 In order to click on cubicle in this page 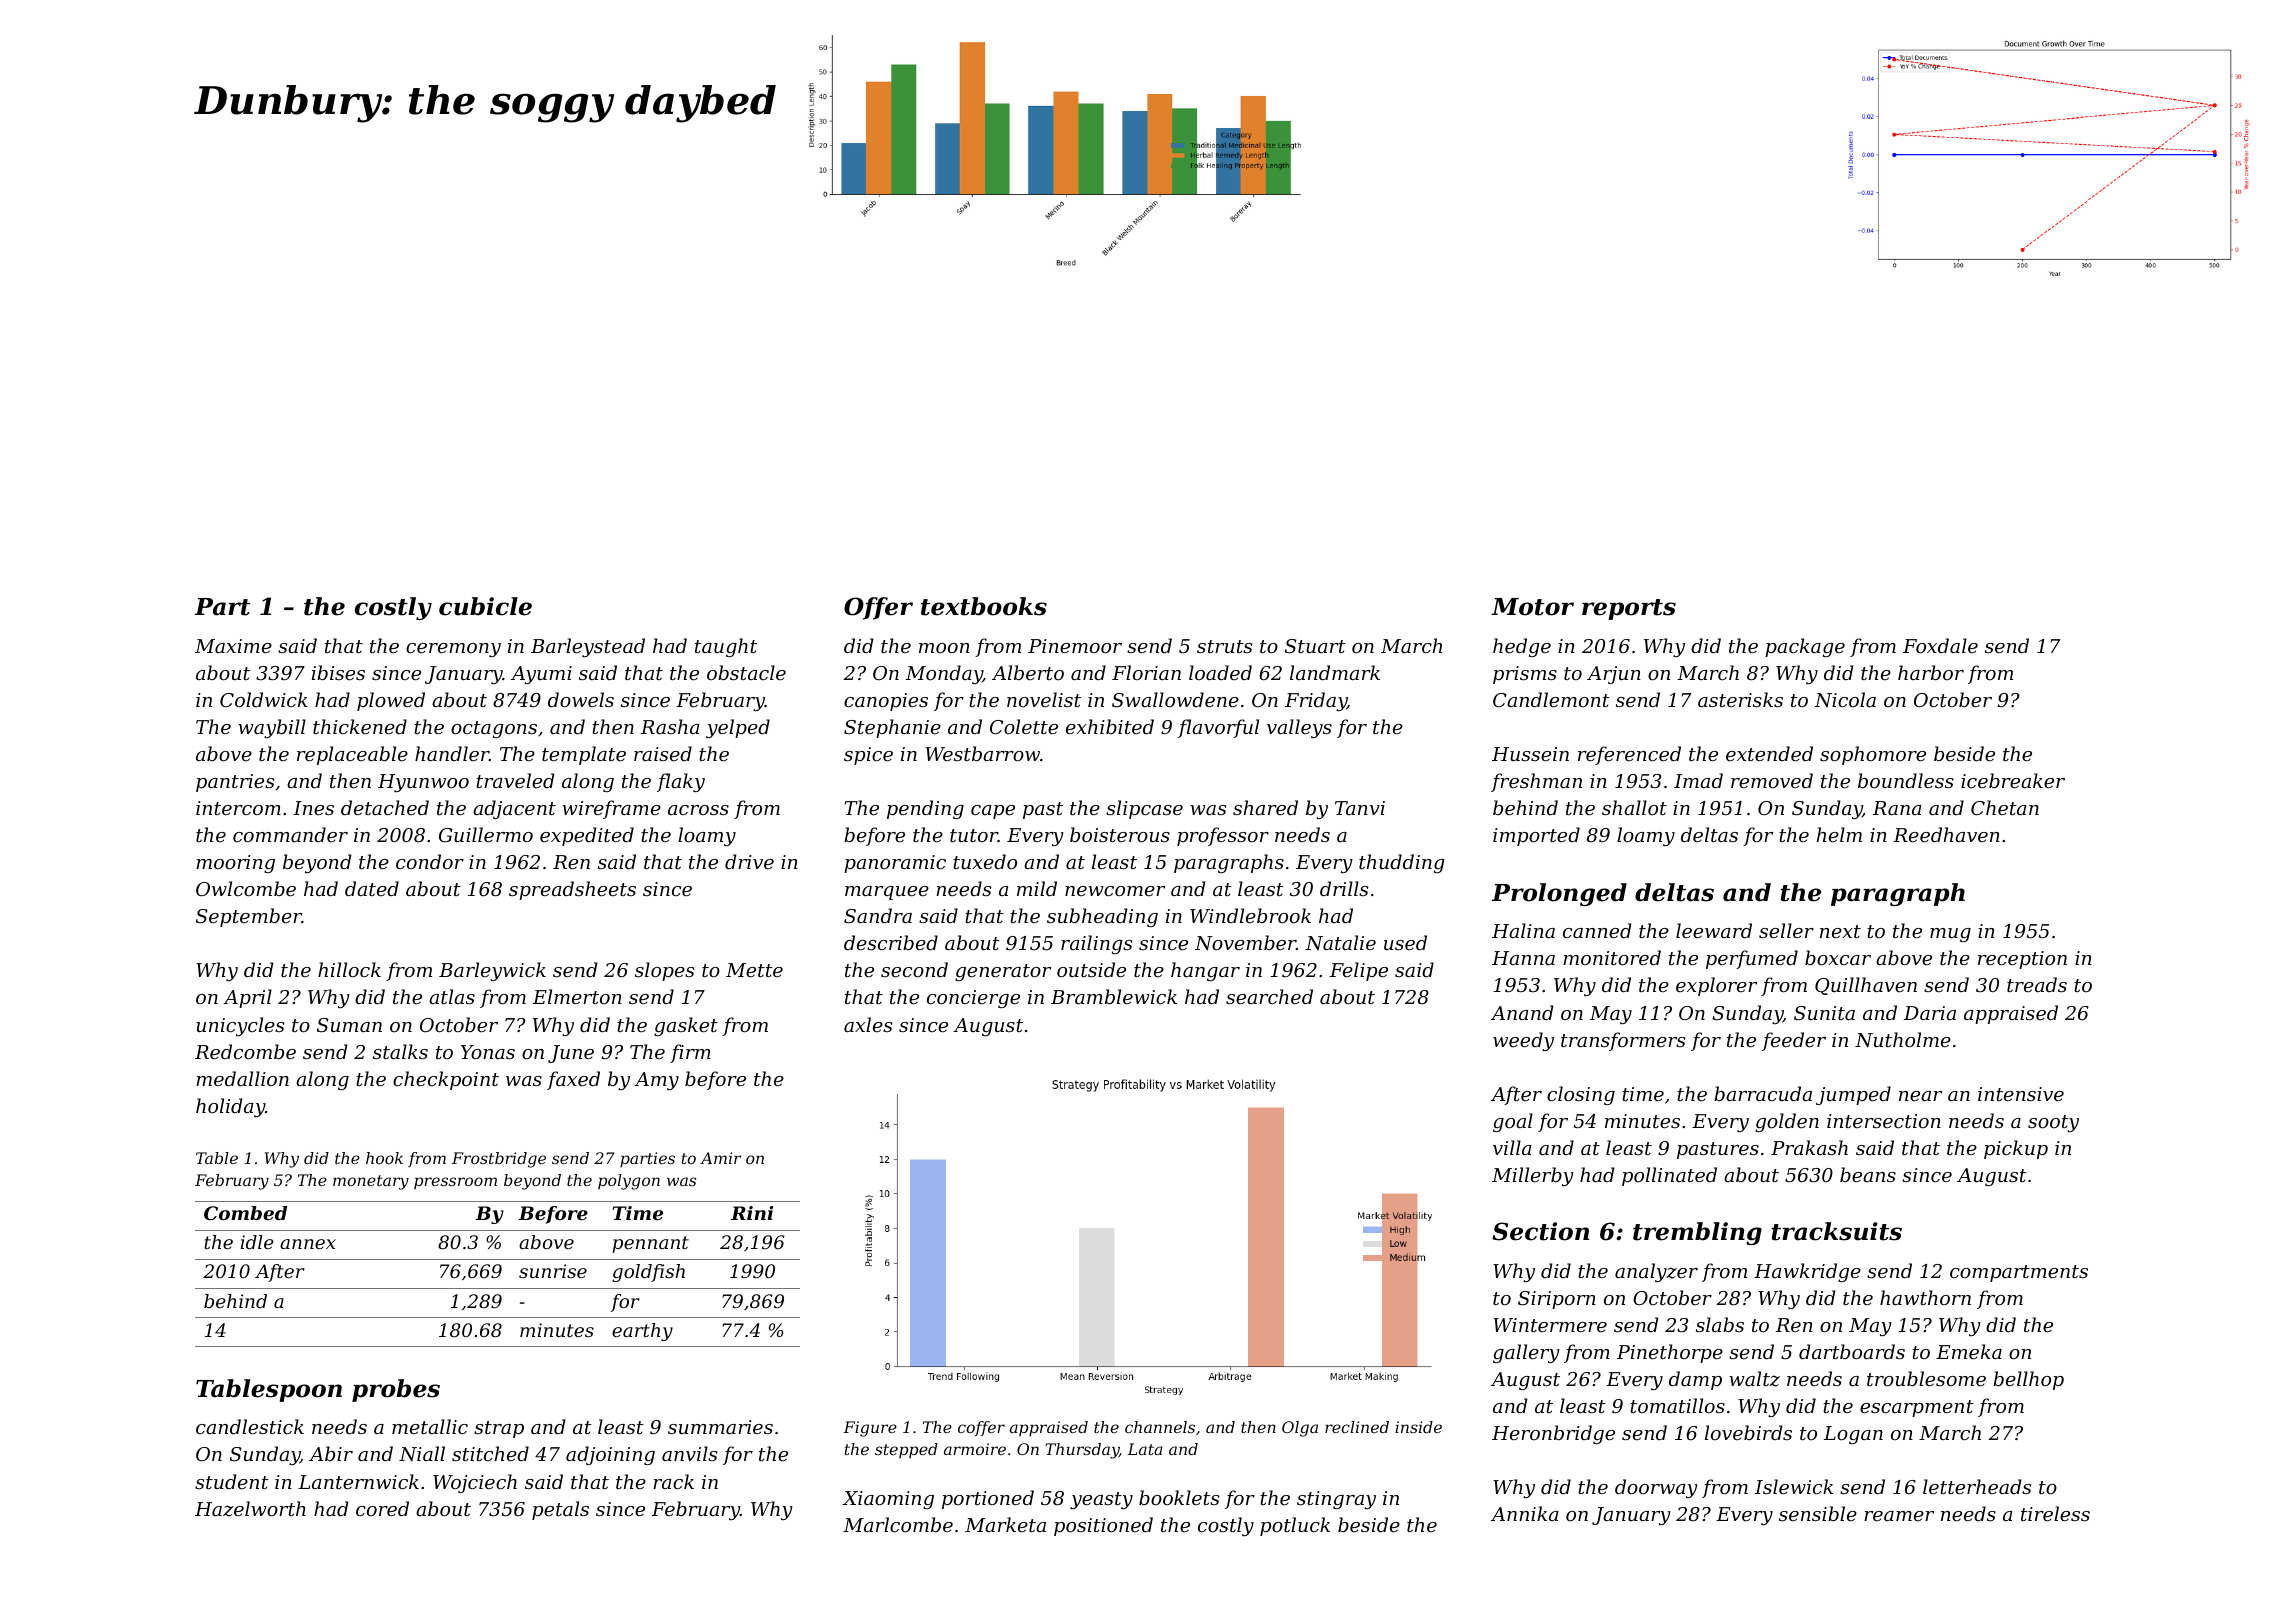, I will do `click(485, 606)`.
